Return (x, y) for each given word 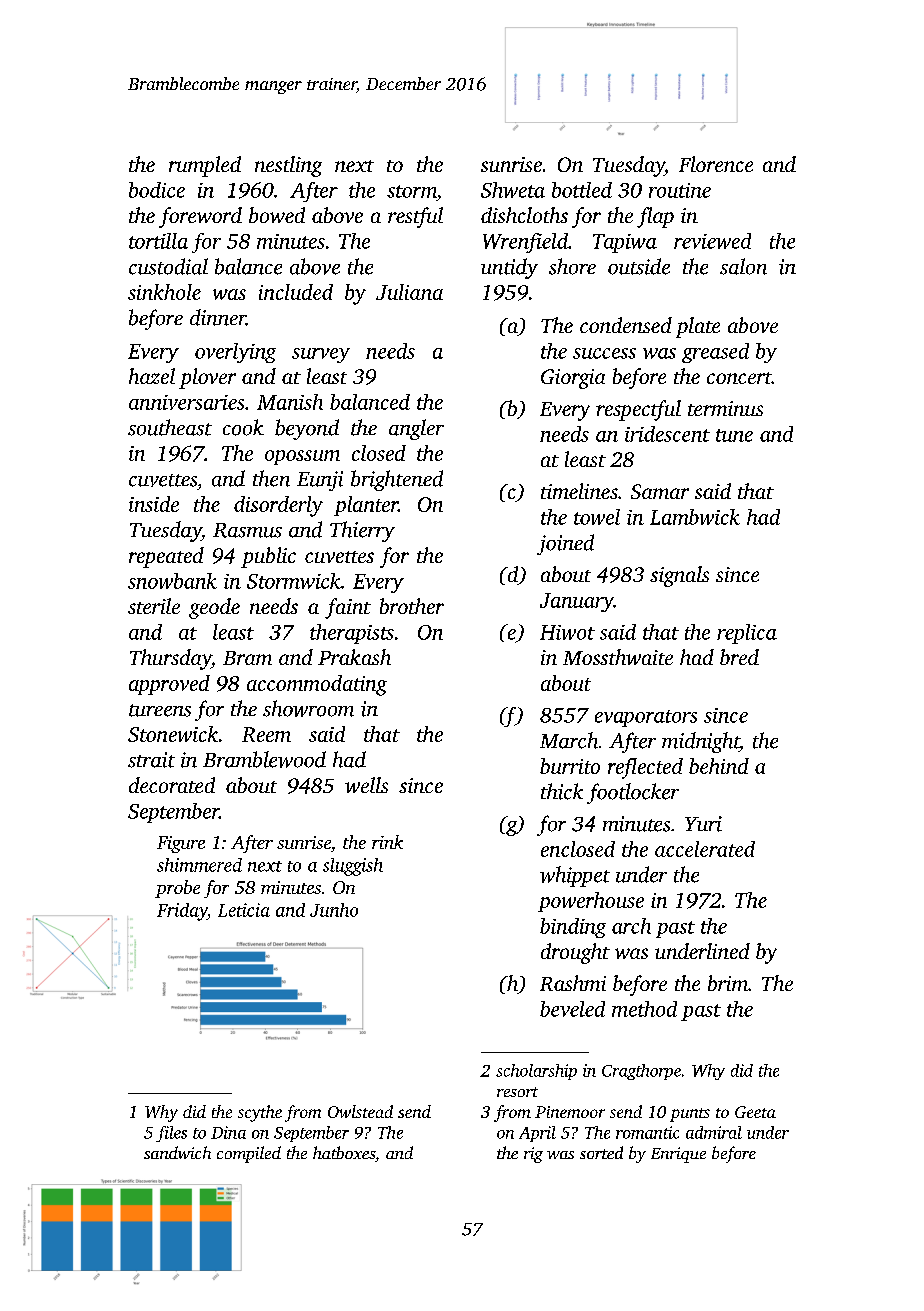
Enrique (678, 1155)
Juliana (409, 292)
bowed (277, 215)
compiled (249, 1154)
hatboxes (344, 1152)
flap (655, 217)
